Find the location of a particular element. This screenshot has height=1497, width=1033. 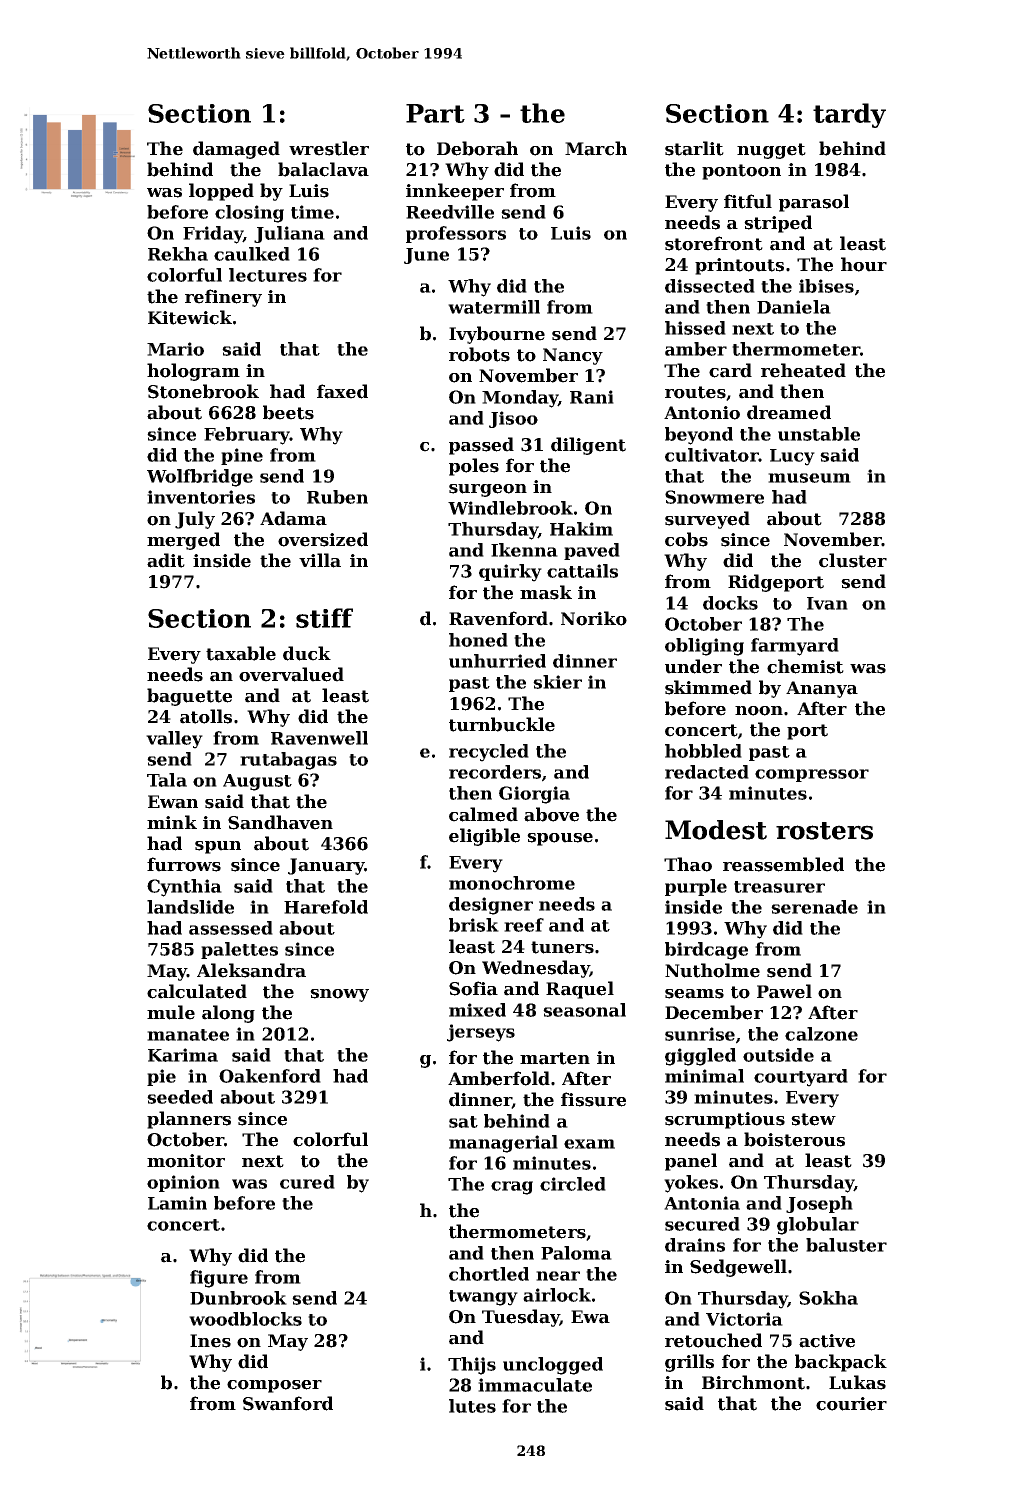

Sofia is located at coordinates (473, 988).
